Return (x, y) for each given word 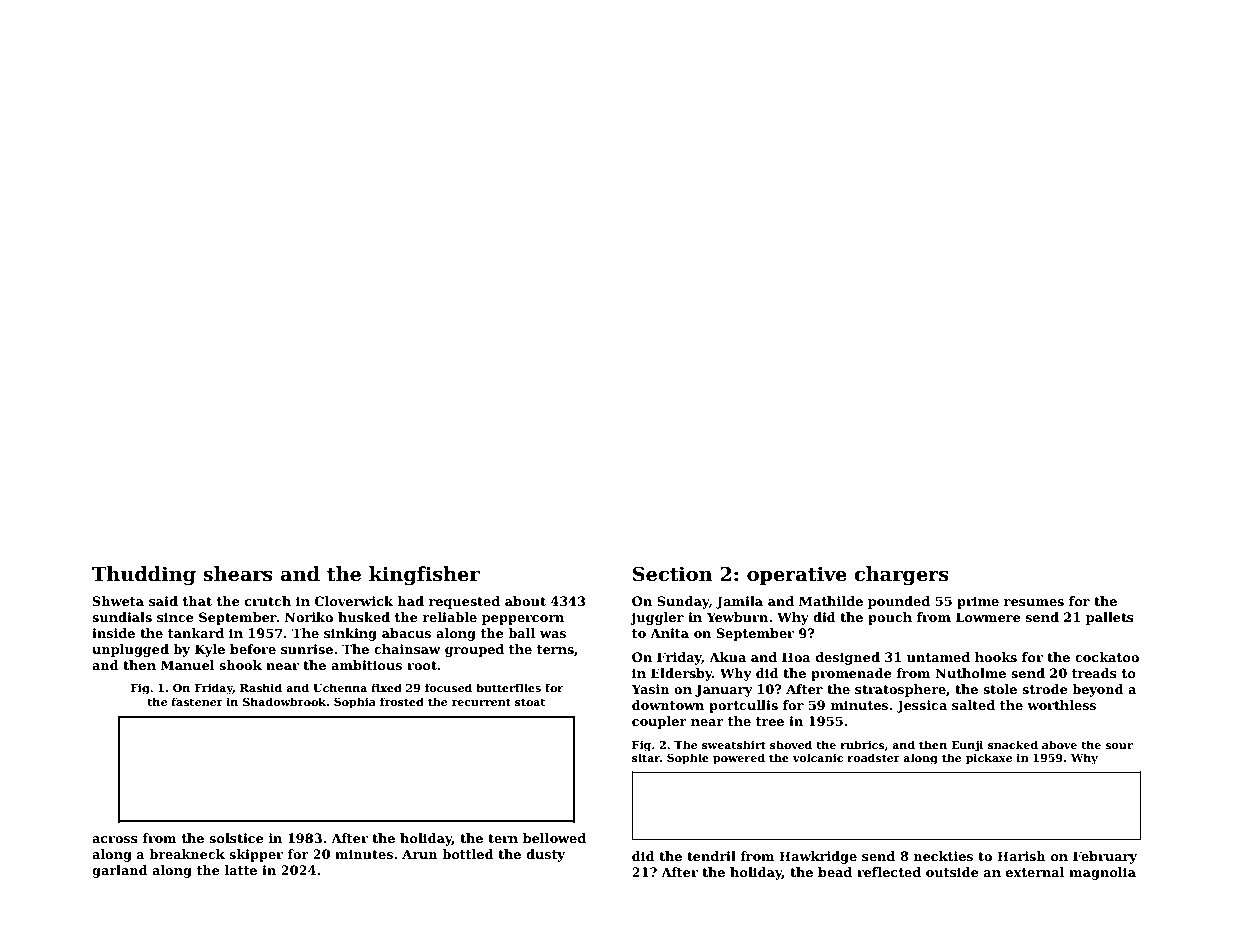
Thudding (144, 575)
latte (241, 870)
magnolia (1102, 873)
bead (835, 872)
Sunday (683, 602)
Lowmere (988, 617)
